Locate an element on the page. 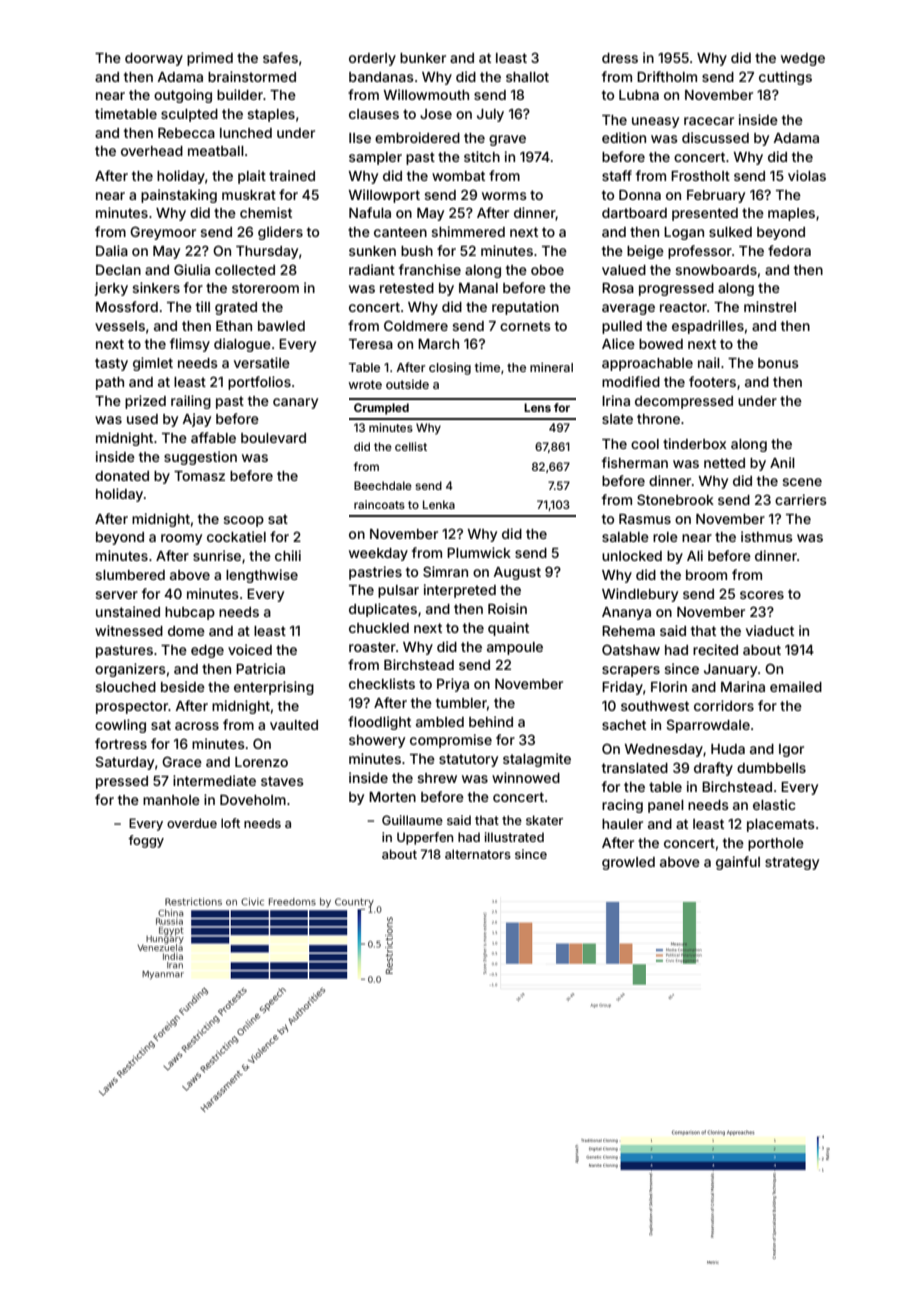  beige is located at coordinates (645, 252).
